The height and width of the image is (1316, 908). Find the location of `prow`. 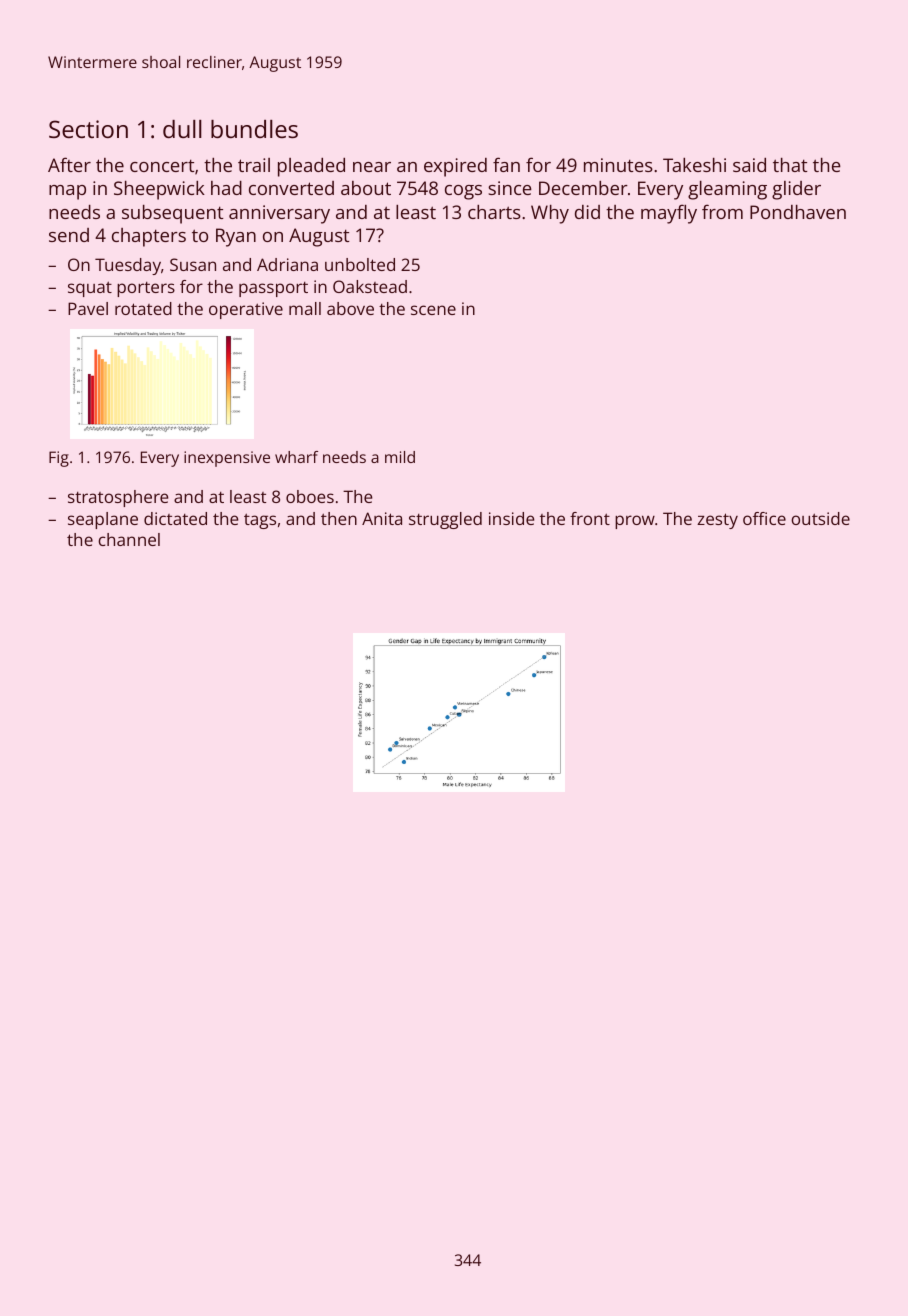

prow is located at coordinates (635, 522).
